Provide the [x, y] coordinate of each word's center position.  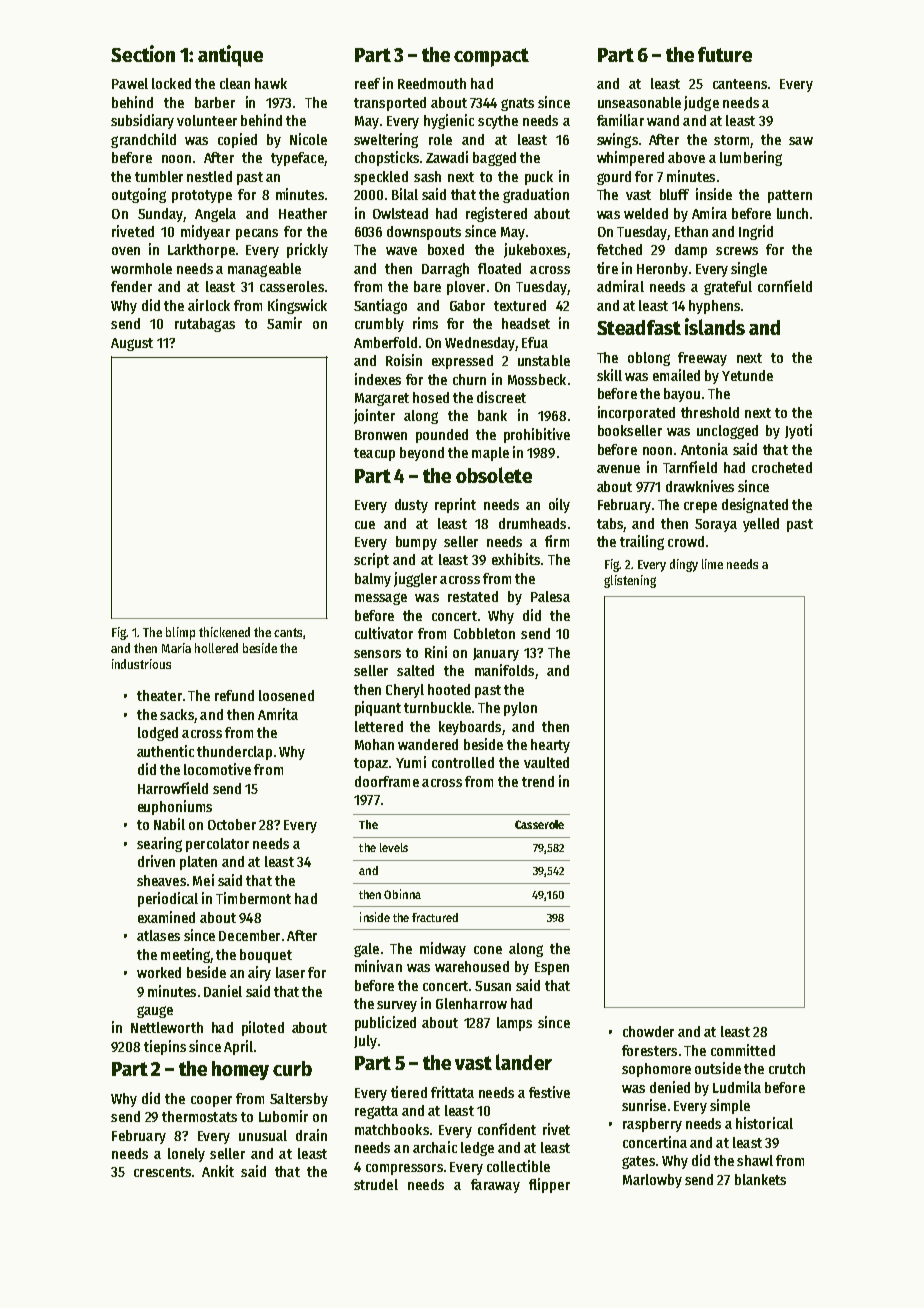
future [725, 54]
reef [367, 83]
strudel [376, 1184]
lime [712, 564]
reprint [455, 505]
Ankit [218, 1171]
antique [230, 56]
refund [234, 695]
